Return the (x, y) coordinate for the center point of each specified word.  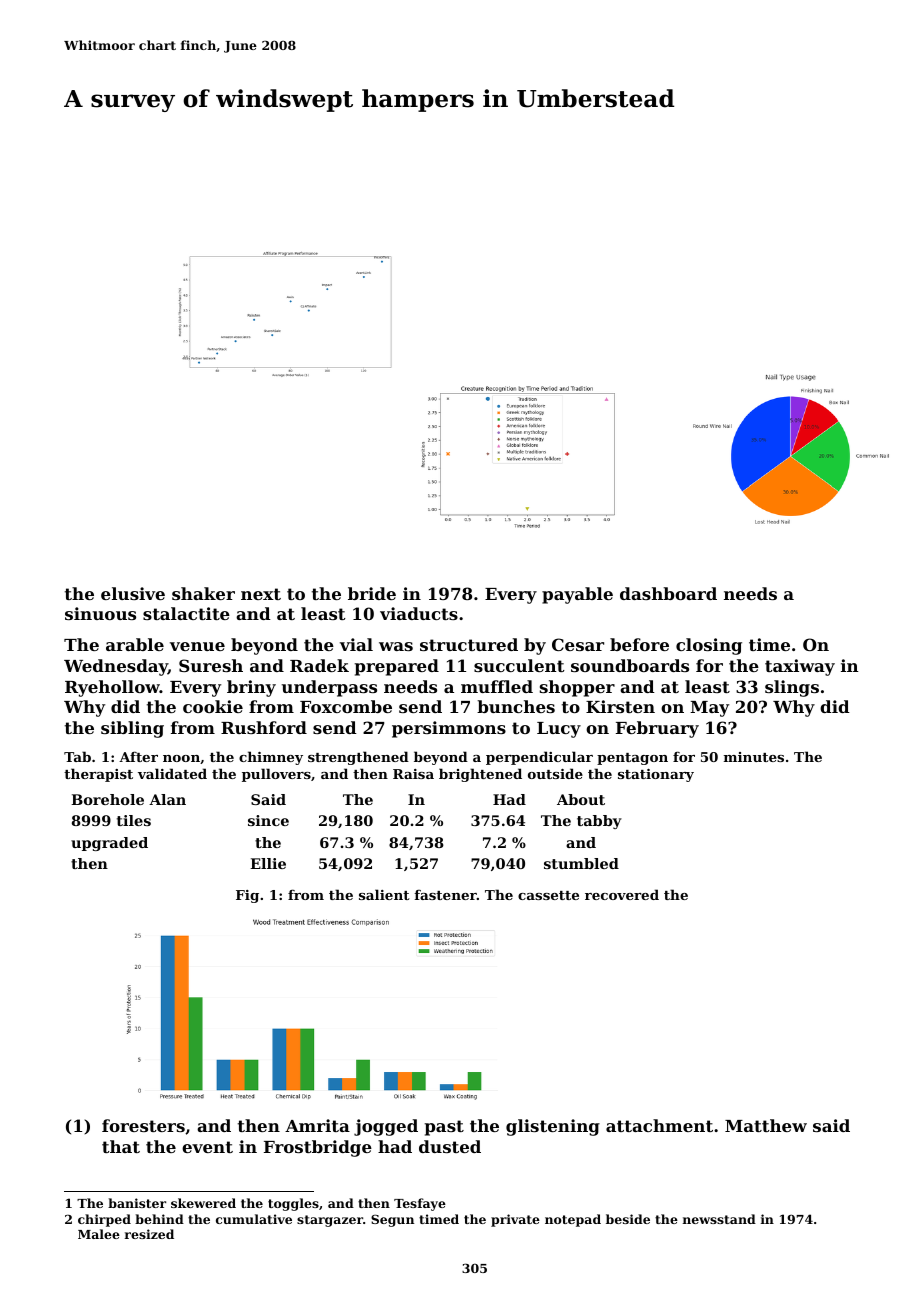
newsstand (719, 1219)
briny (251, 688)
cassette (548, 895)
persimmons (449, 729)
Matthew (766, 1125)
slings (792, 688)
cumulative (254, 1219)
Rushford (264, 727)
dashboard (668, 593)
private (515, 1220)
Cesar (578, 644)
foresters (143, 1125)
